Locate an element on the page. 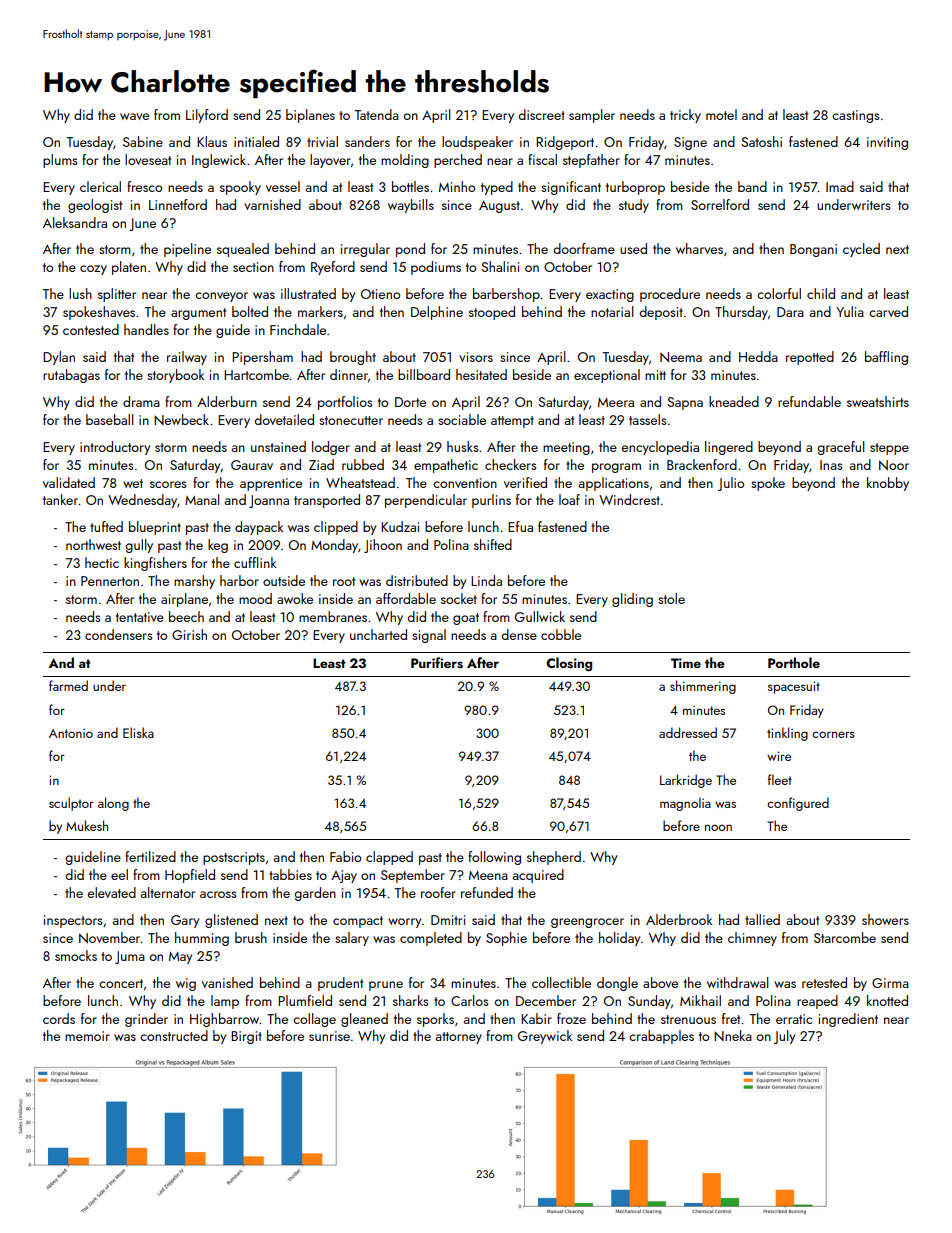 Image resolution: width=952 pixels, height=1233 pixels. wave is located at coordinates (134, 116).
